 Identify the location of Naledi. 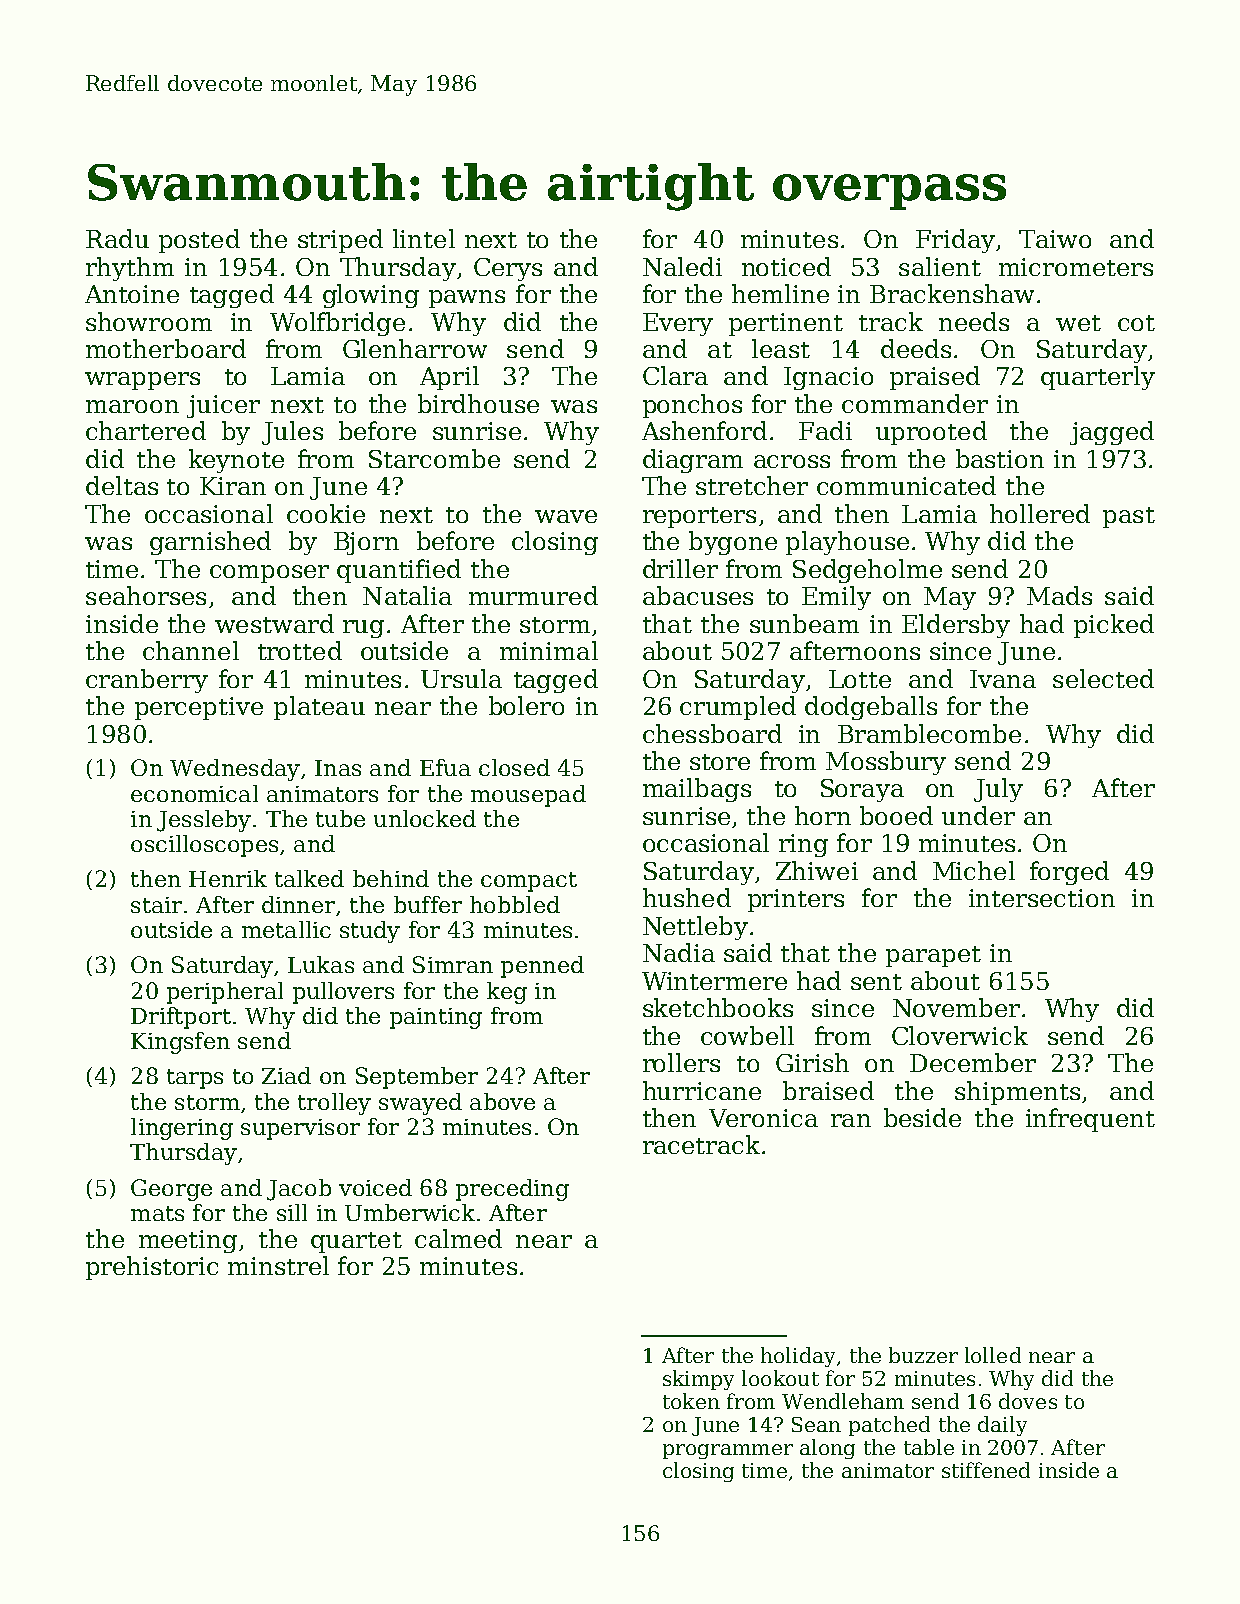
(682, 266).
